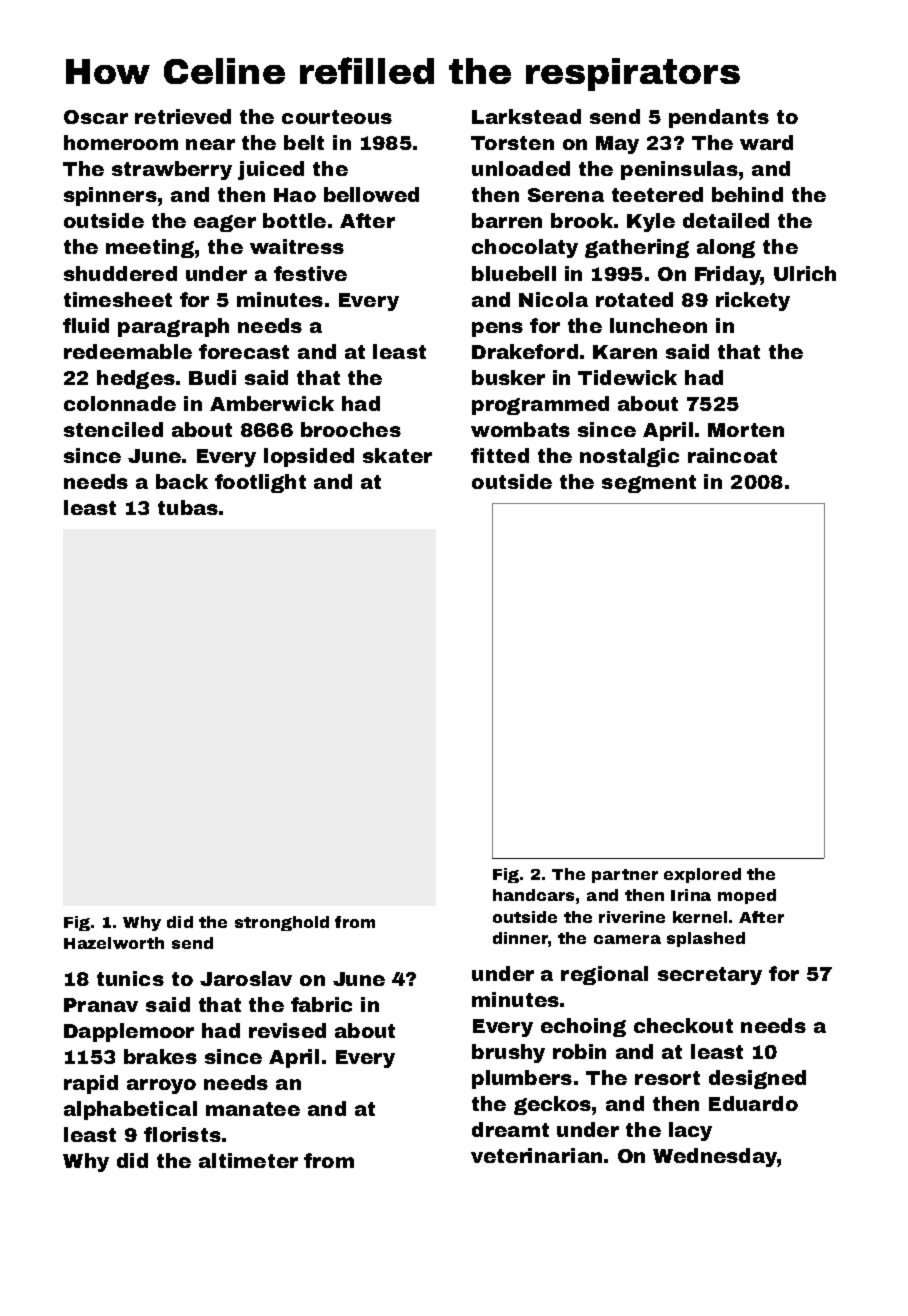 This page has height=1316, width=908. I want to click on forecast, so click(244, 351).
